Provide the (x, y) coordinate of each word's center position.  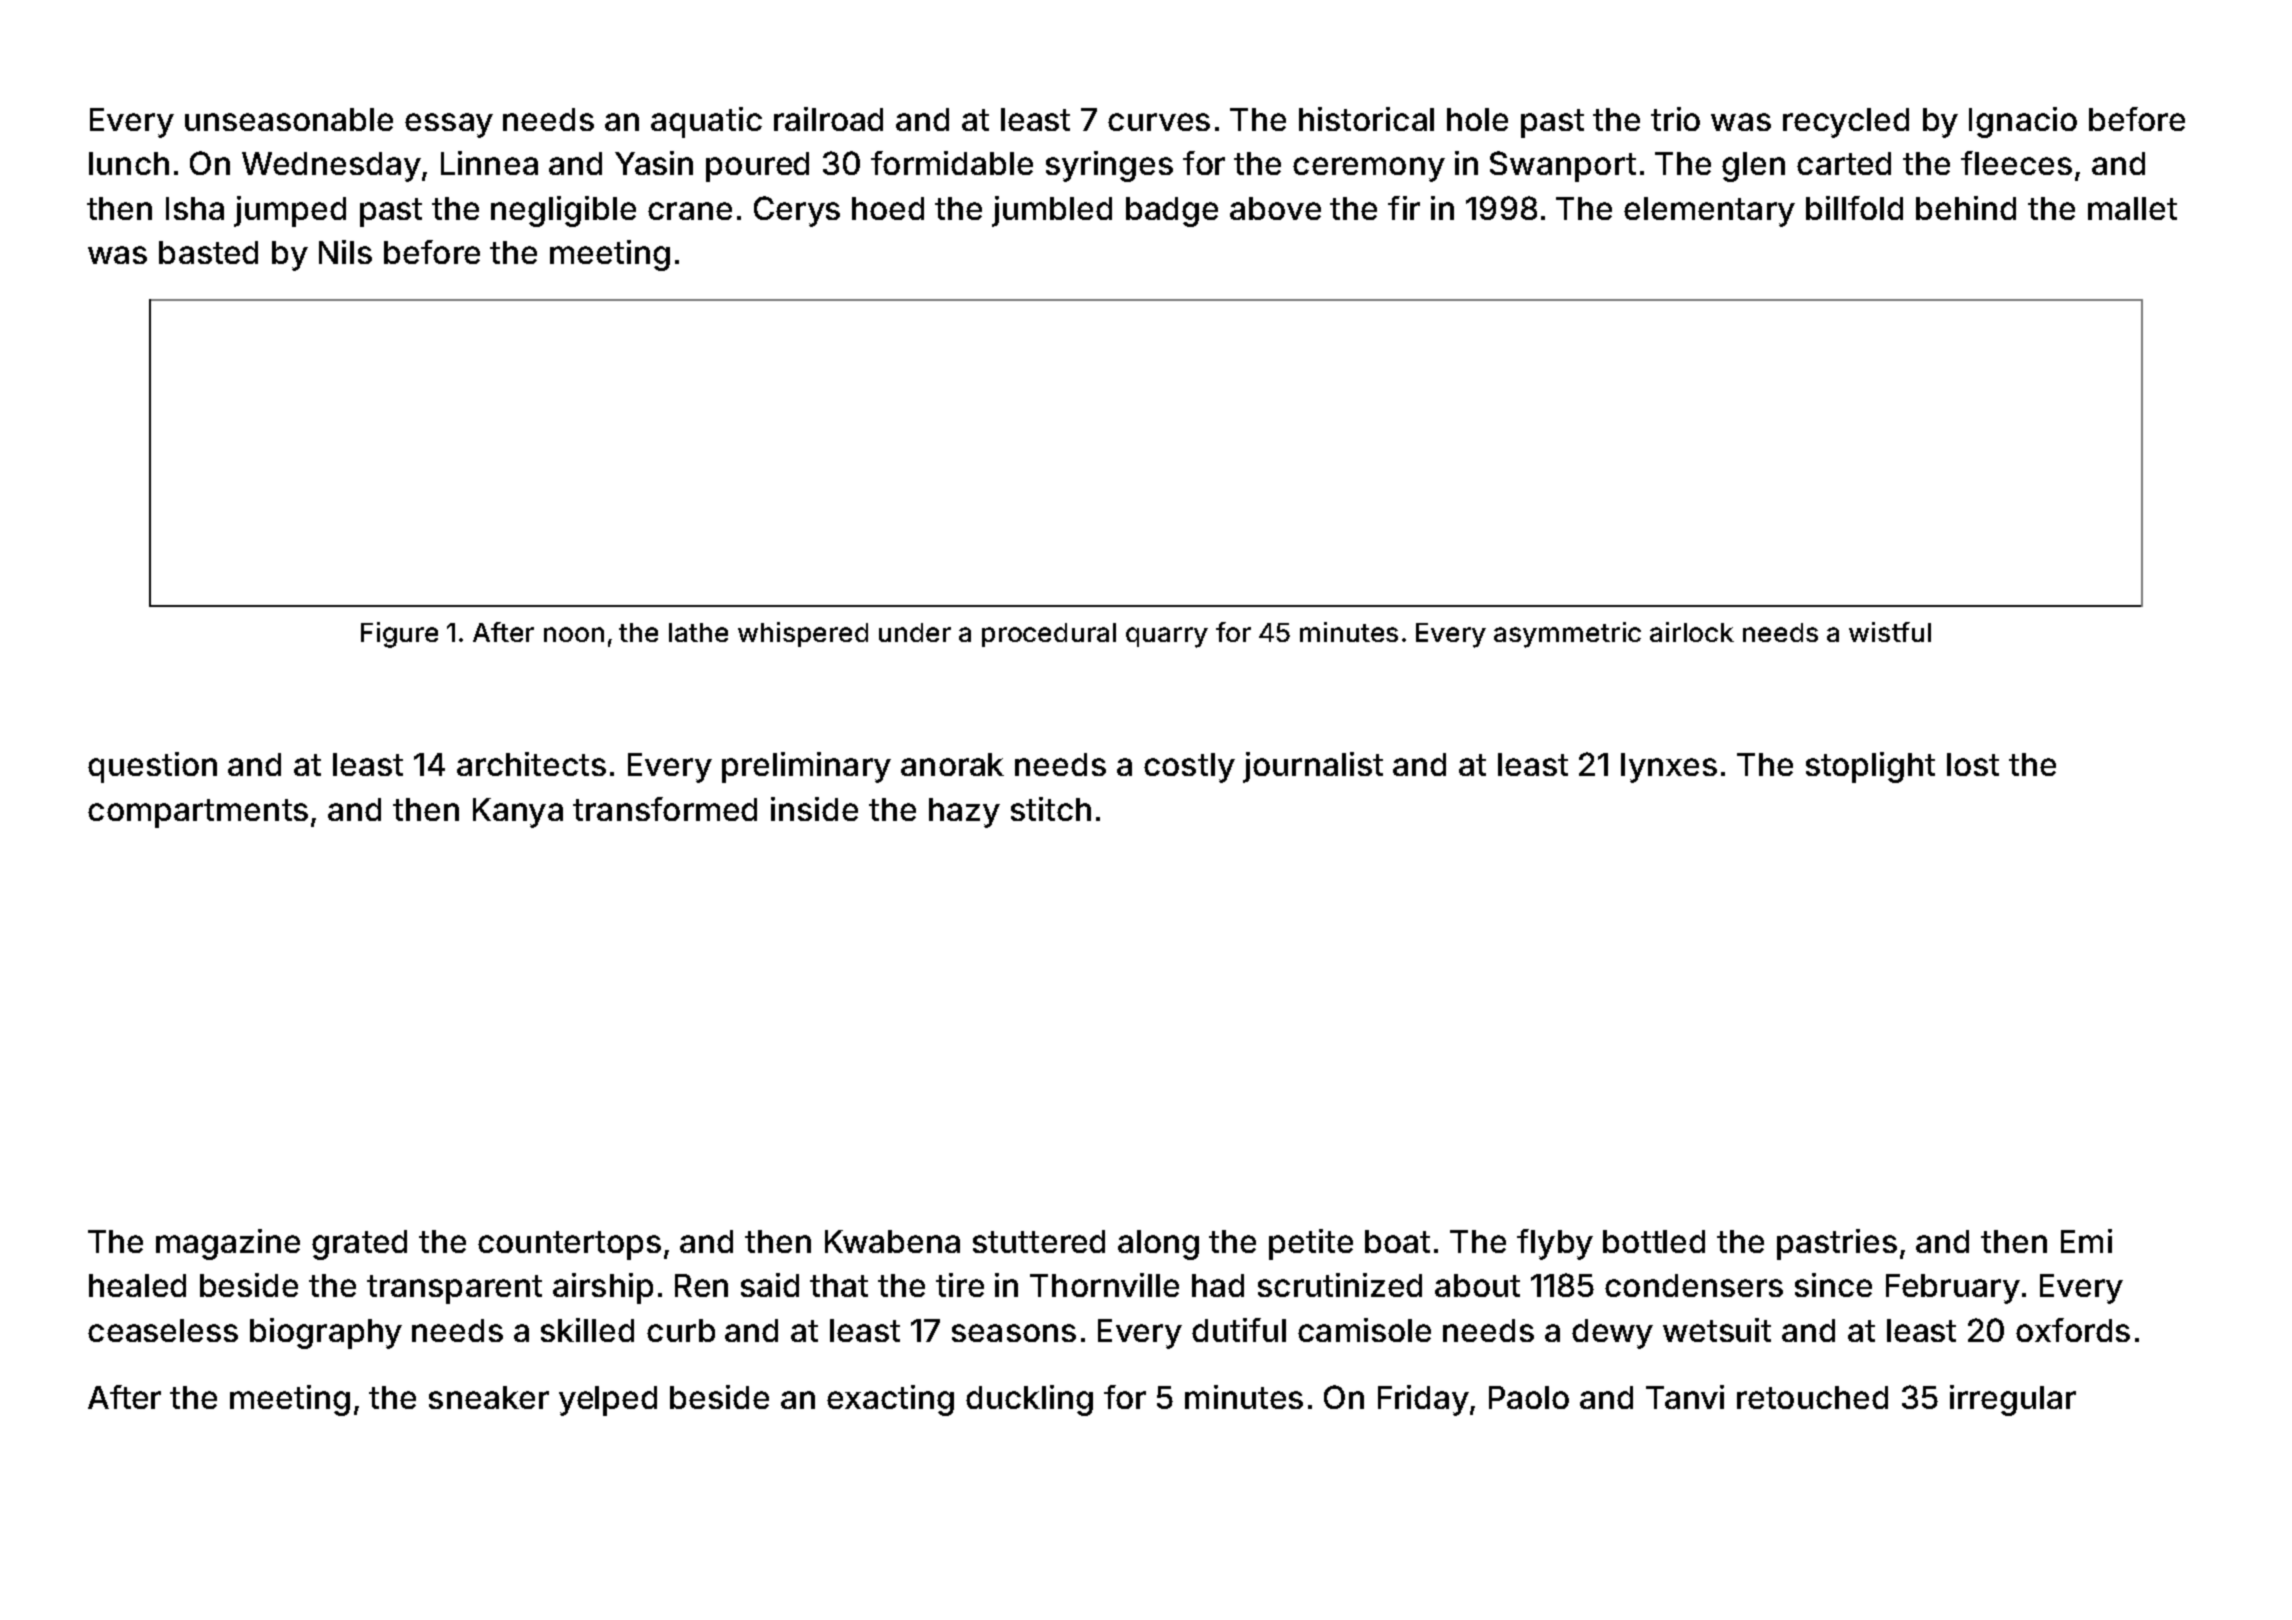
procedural (1049, 635)
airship (603, 1288)
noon (574, 634)
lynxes (1669, 768)
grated (359, 1245)
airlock (1692, 632)
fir (1404, 208)
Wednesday (331, 167)
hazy (964, 813)
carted (1844, 163)
